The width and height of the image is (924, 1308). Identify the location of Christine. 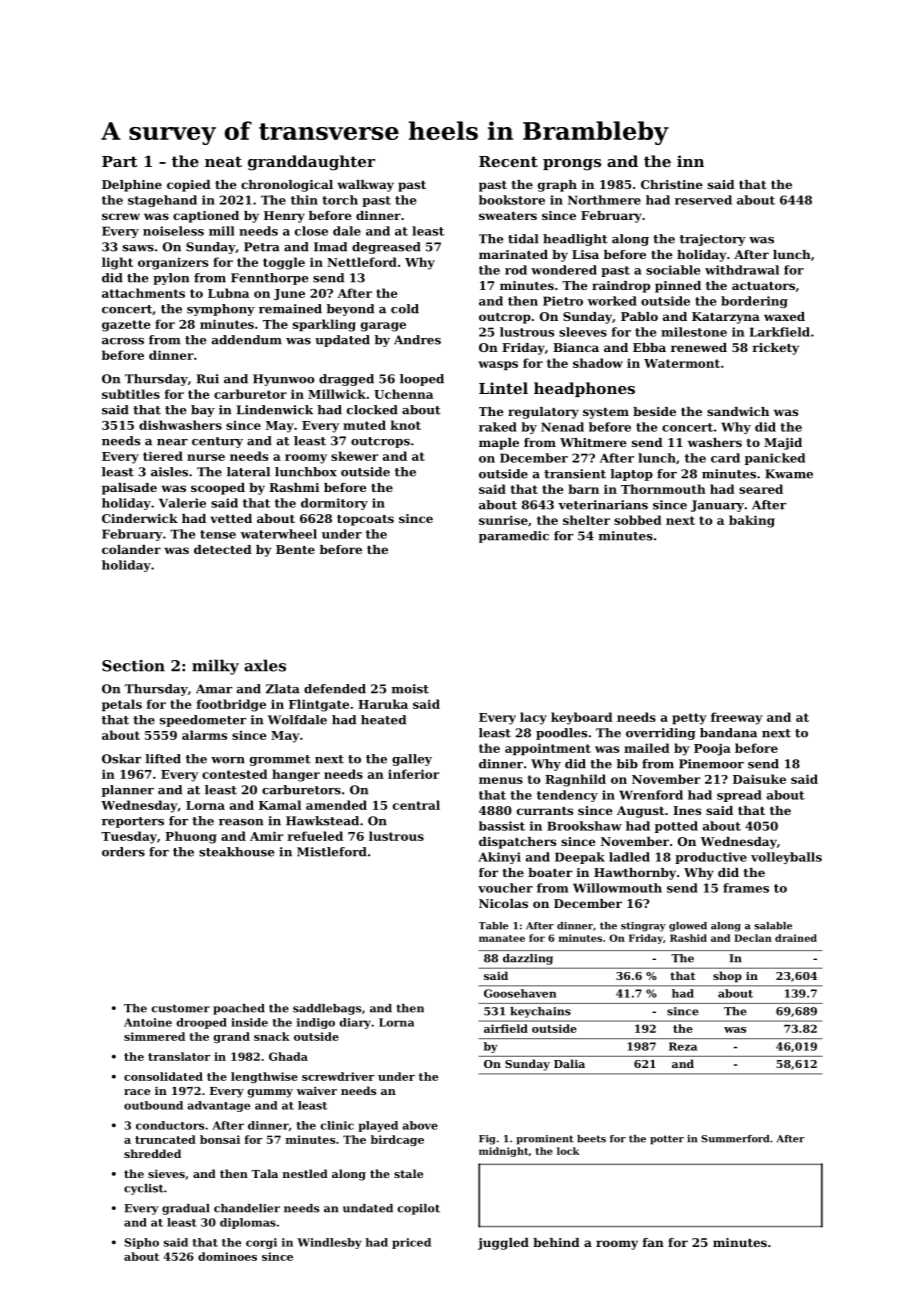
(672, 184).
